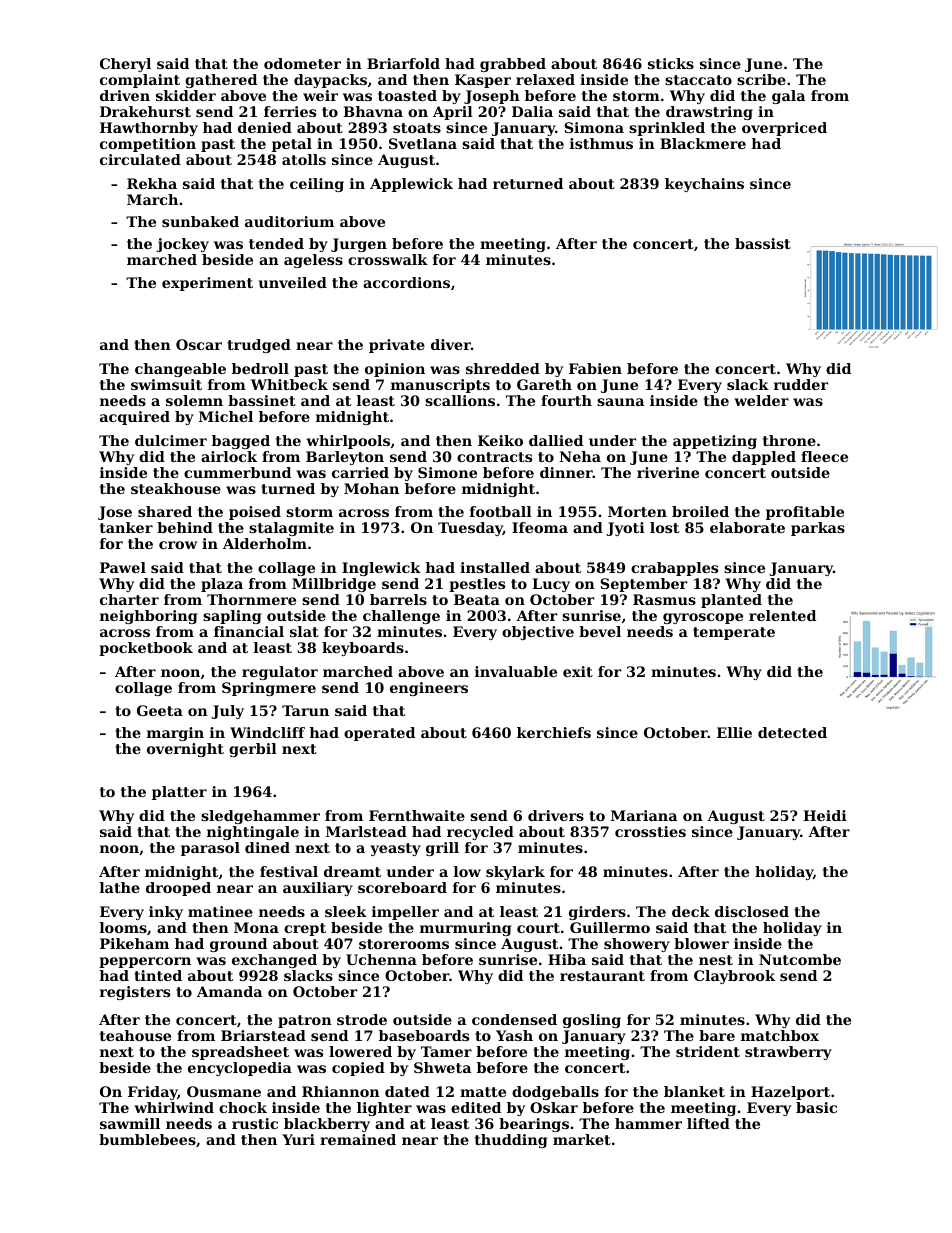 The image size is (952, 1233). I want to click on shredded, so click(503, 368).
